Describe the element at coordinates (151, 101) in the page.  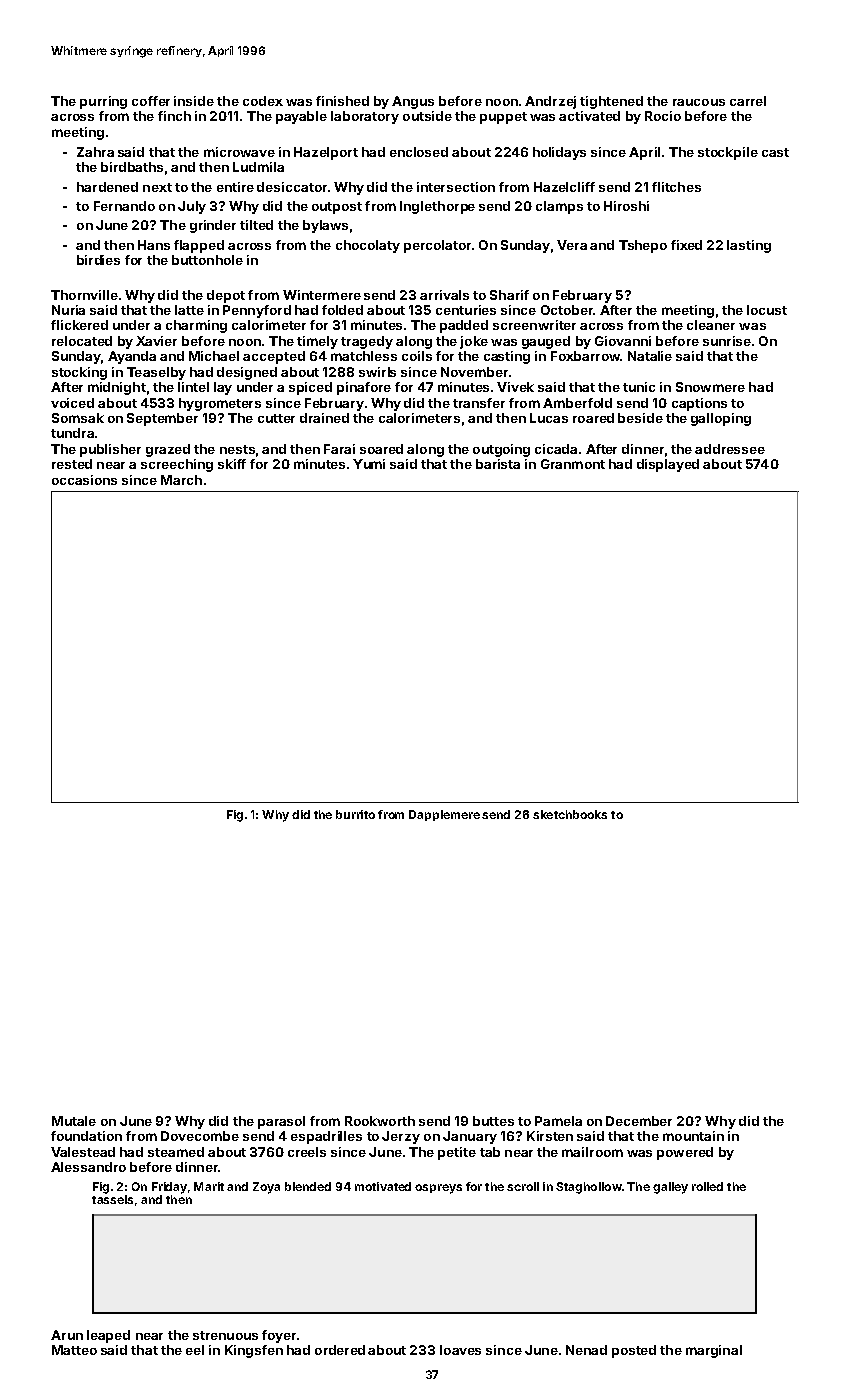
I see `coffer` at that location.
